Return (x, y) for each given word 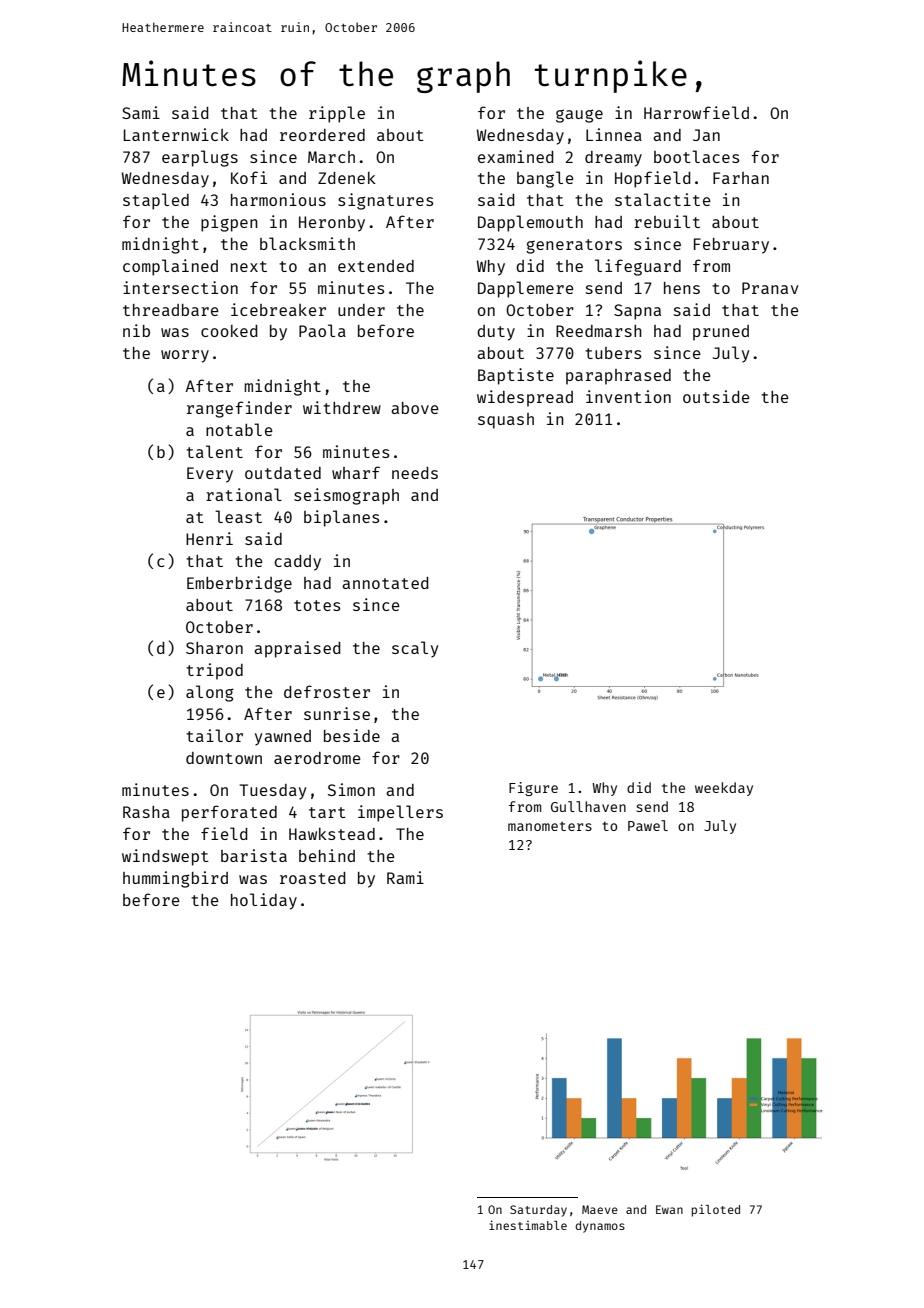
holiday (264, 901)
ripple (337, 114)
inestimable (528, 1225)
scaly (415, 649)
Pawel (648, 825)
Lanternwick (176, 134)
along (210, 693)
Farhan (741, 178)
